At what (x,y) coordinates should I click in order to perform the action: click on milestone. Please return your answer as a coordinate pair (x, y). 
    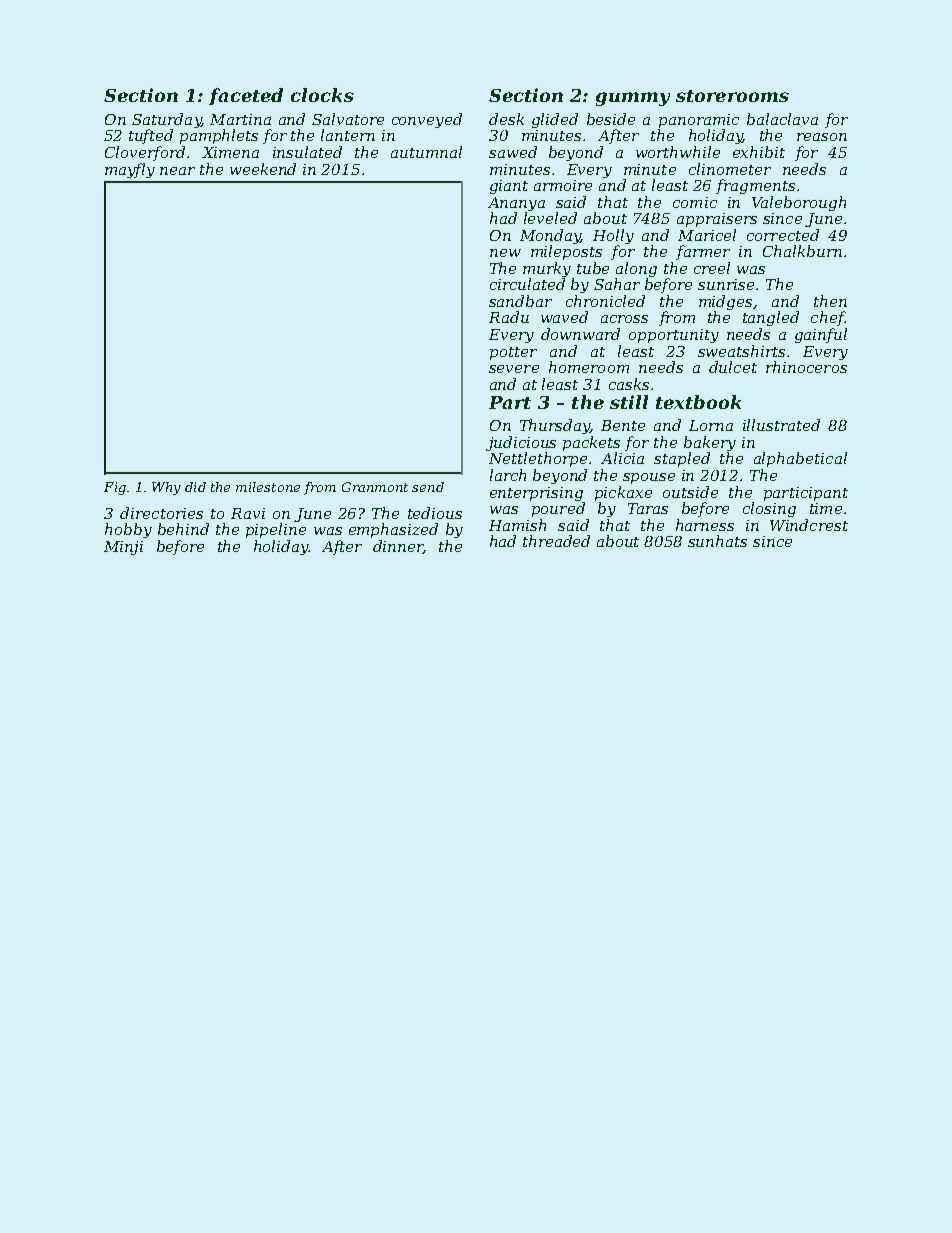
    Looking at the image, I should click on (268, 487).
